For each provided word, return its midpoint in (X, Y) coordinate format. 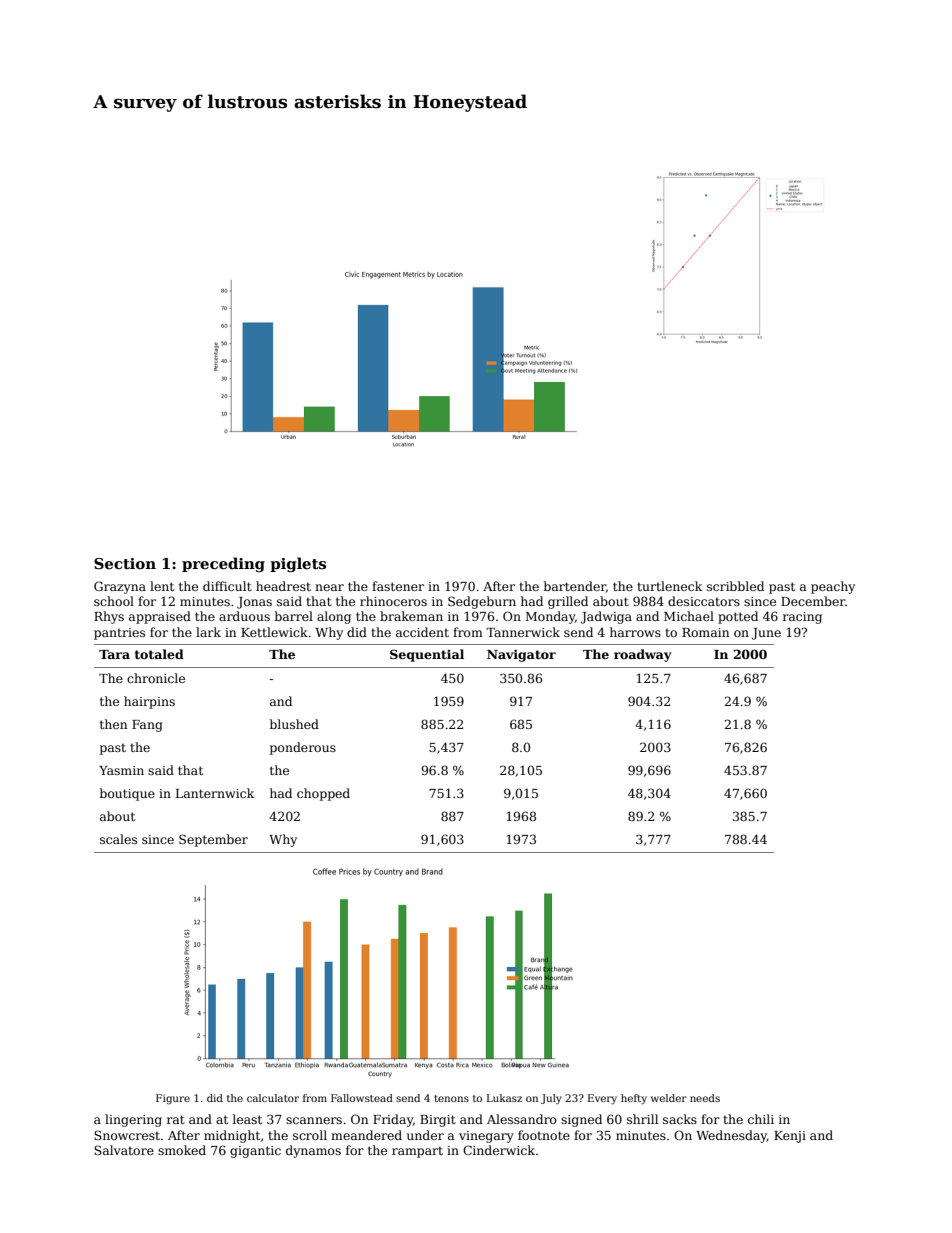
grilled (568, 602)
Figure (173, 1099)
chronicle (156, 678)
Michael (689, 616)
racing (802, 618)
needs (705, 1098)
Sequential (427, 655)
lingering (133, 1120)
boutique (127, 794)
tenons (451, 1098)
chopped (323, 794)
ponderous (303, 748)
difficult (227, 586)
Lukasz (504, 1098)
